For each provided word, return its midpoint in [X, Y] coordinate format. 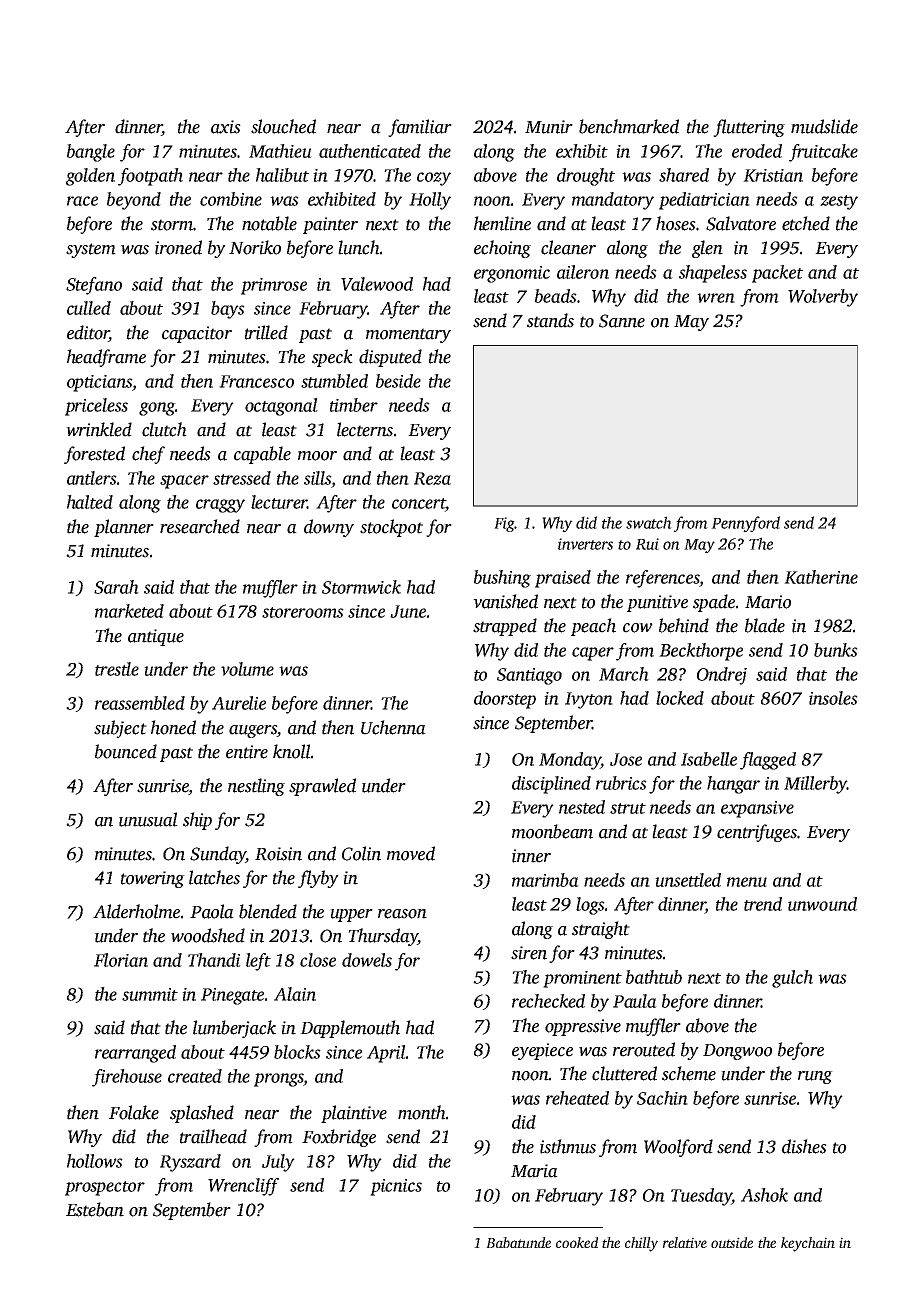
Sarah [116, 587]
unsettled [688, 880]
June [408, 611]
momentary [408, 335]
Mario [768, 602]
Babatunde [518, 1242]
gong [157, 409]
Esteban [95, 1209]
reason [402, 914]
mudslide [824, 126]
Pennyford [745, 524]
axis [226, 127]
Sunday [218, 855]
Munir [549, 127]
